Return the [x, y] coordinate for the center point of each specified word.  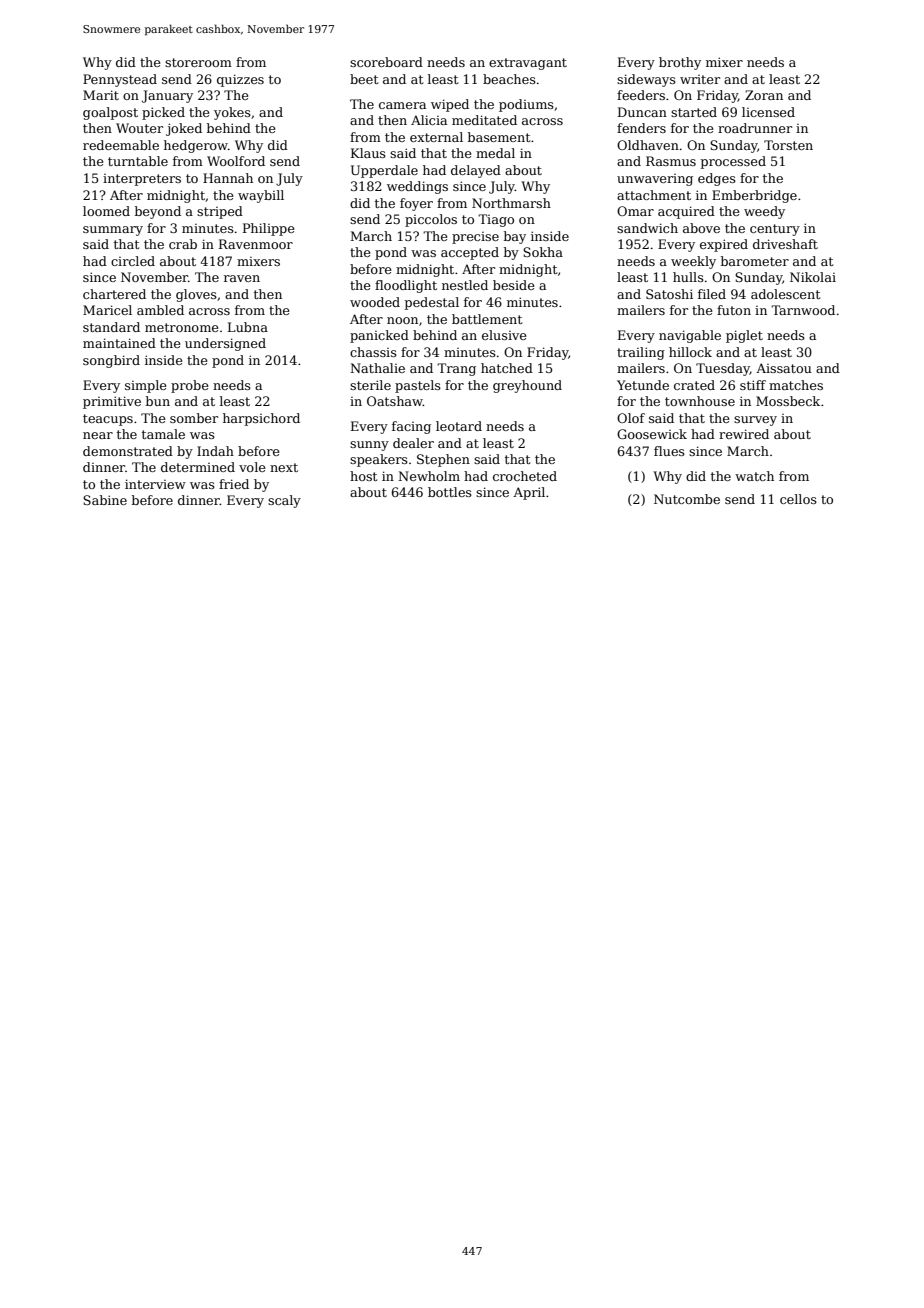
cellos [798, 499]
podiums [526, 105]
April [529, 493]
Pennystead [120, 80]
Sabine [105, 500]
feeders [641, 95]
